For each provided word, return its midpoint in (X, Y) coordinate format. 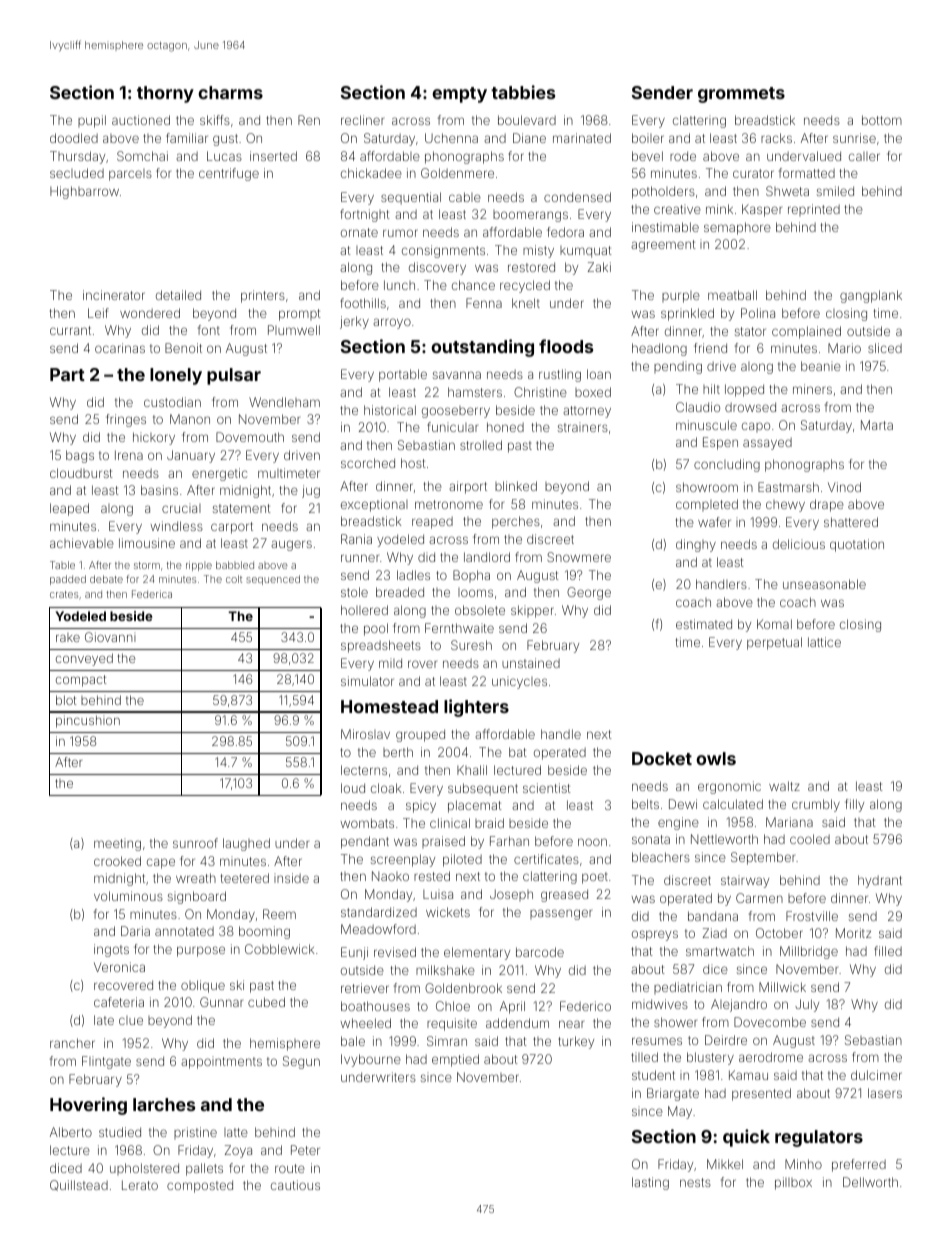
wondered (150, 313)
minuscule (706, 425)
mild (390, 663)
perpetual (774, 643)
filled (888, 951)
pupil (92, 121)
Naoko (390, 876)
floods (566, 346)
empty (459, 95)
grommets (741, 95)
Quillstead (79, 1185)
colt (234, 579)
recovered (123, 985)
